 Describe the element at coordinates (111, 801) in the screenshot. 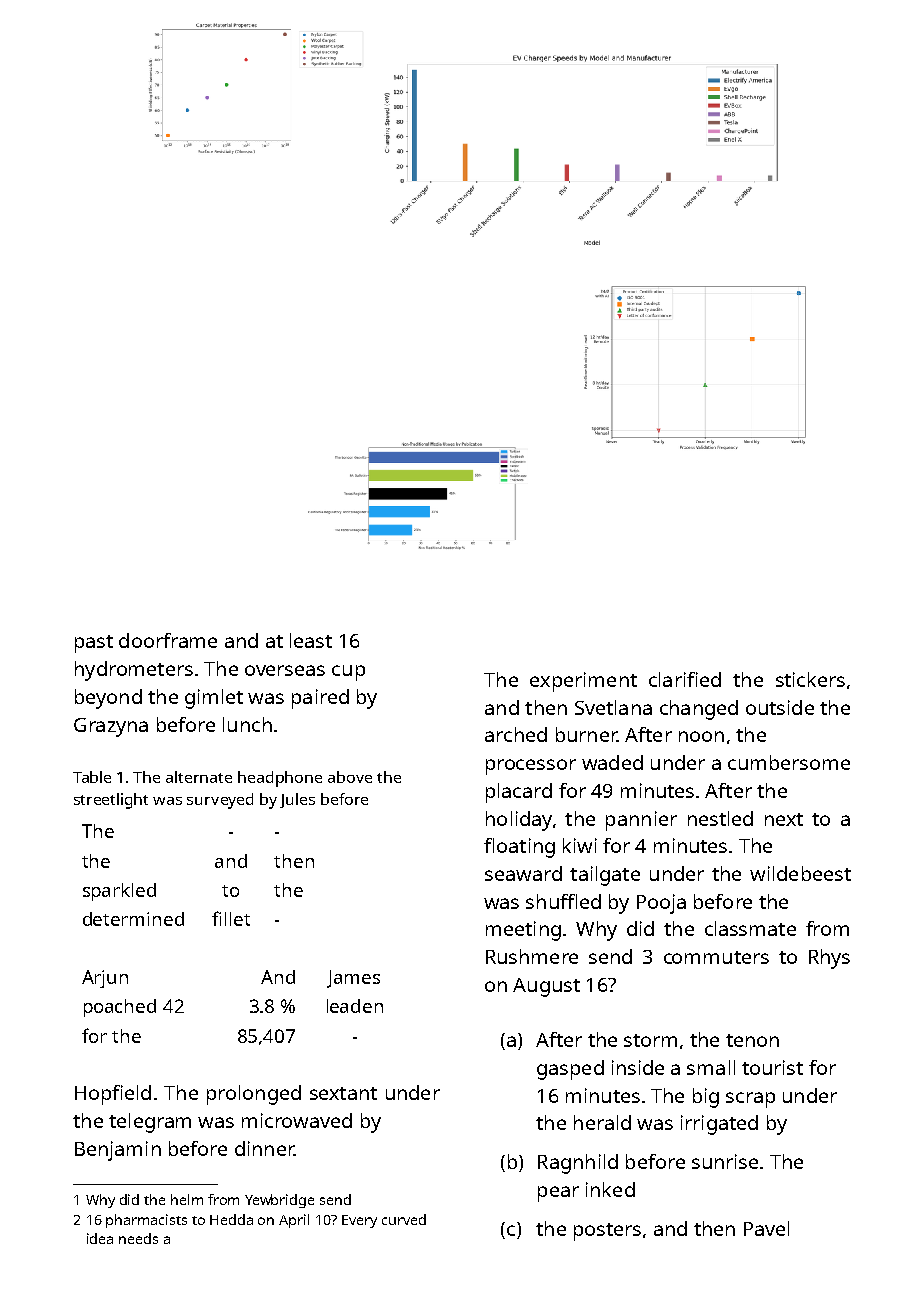

I see `streetlight` at that location.
